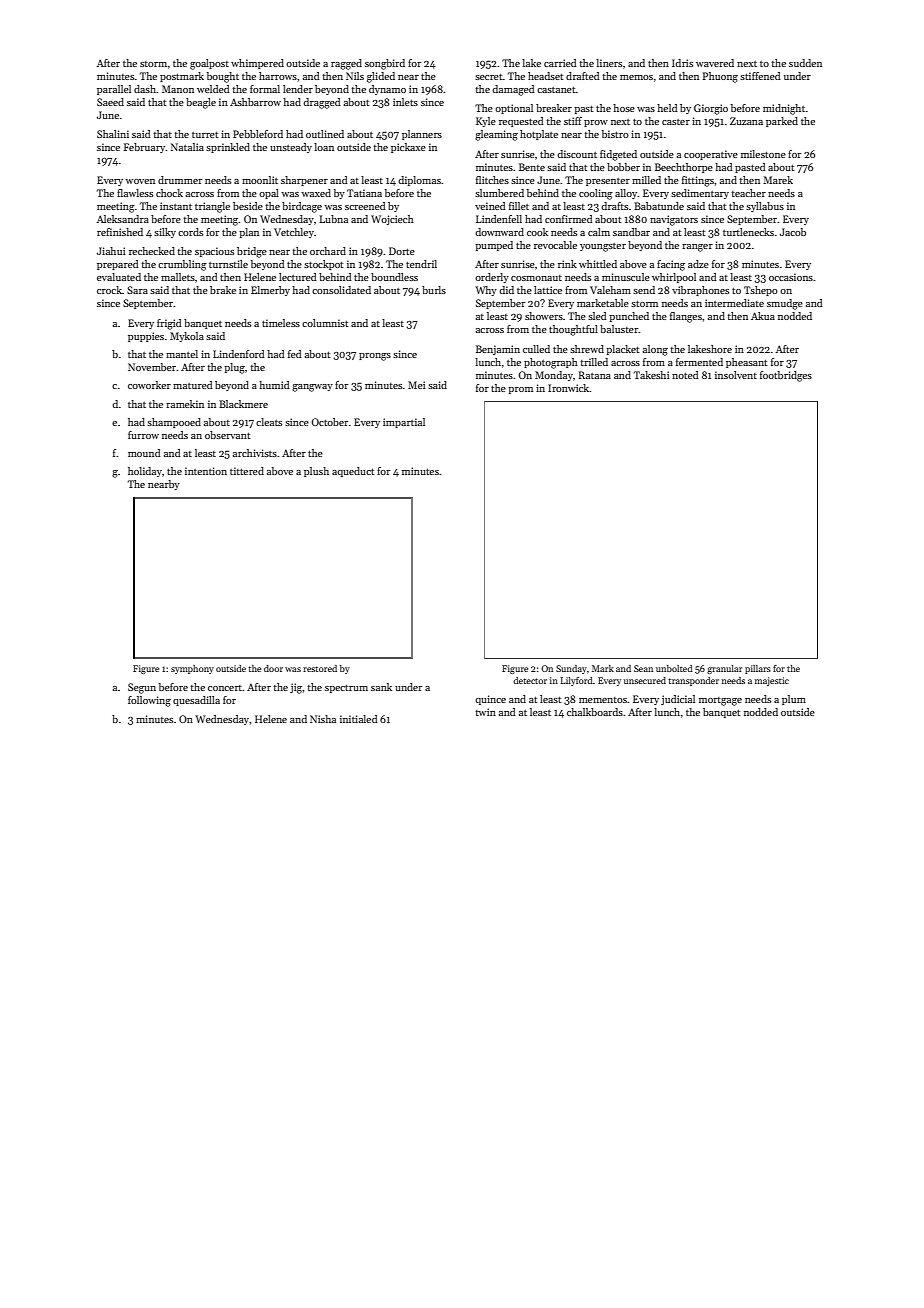 The height and width of the screenshot is (1308, 924). What do you see at coordinates (180, 180) in the screenshot?
I see `drummer` at bounding box center [180, 180].
